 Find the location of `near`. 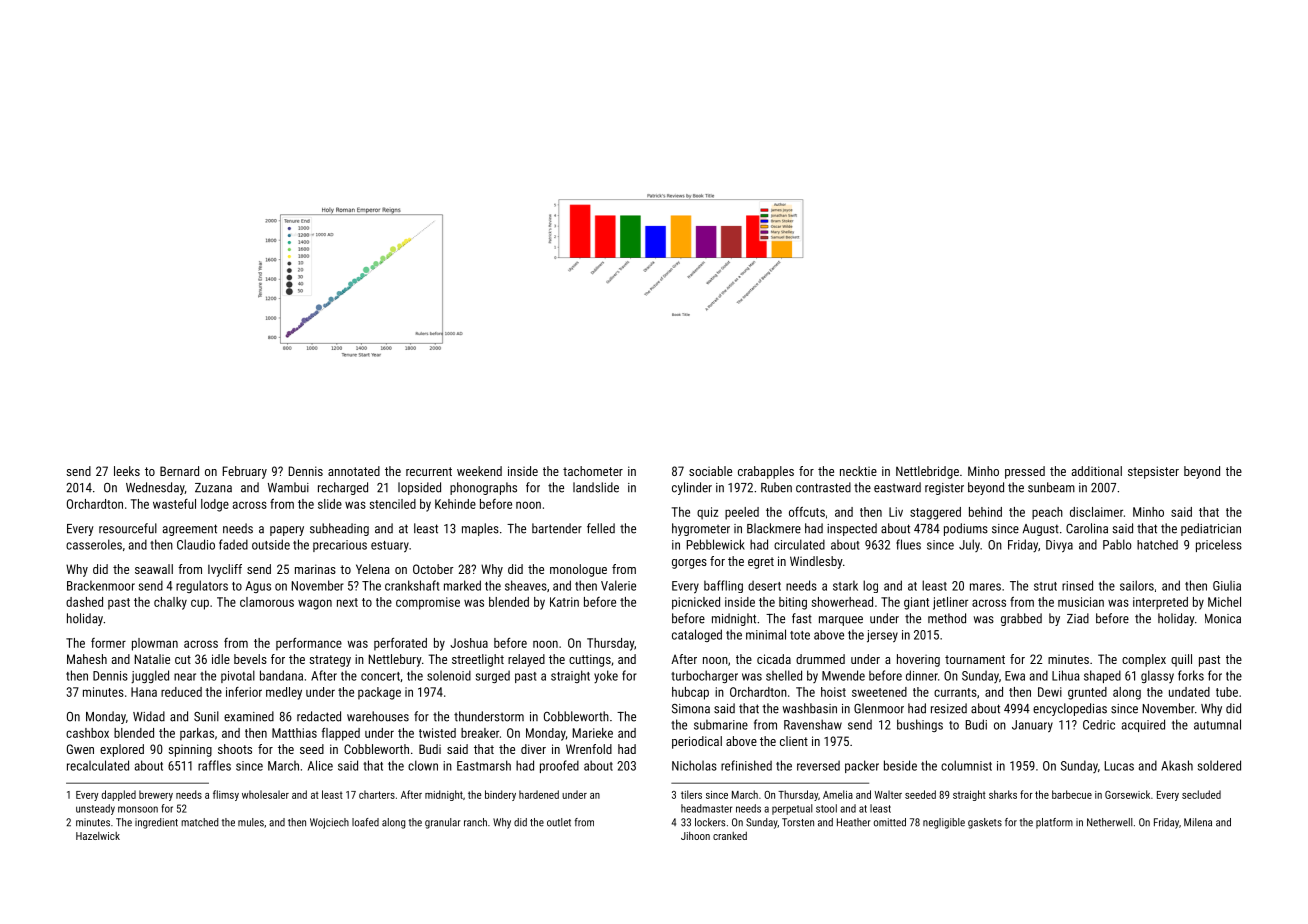

near is located at coordinates (185, 677).
